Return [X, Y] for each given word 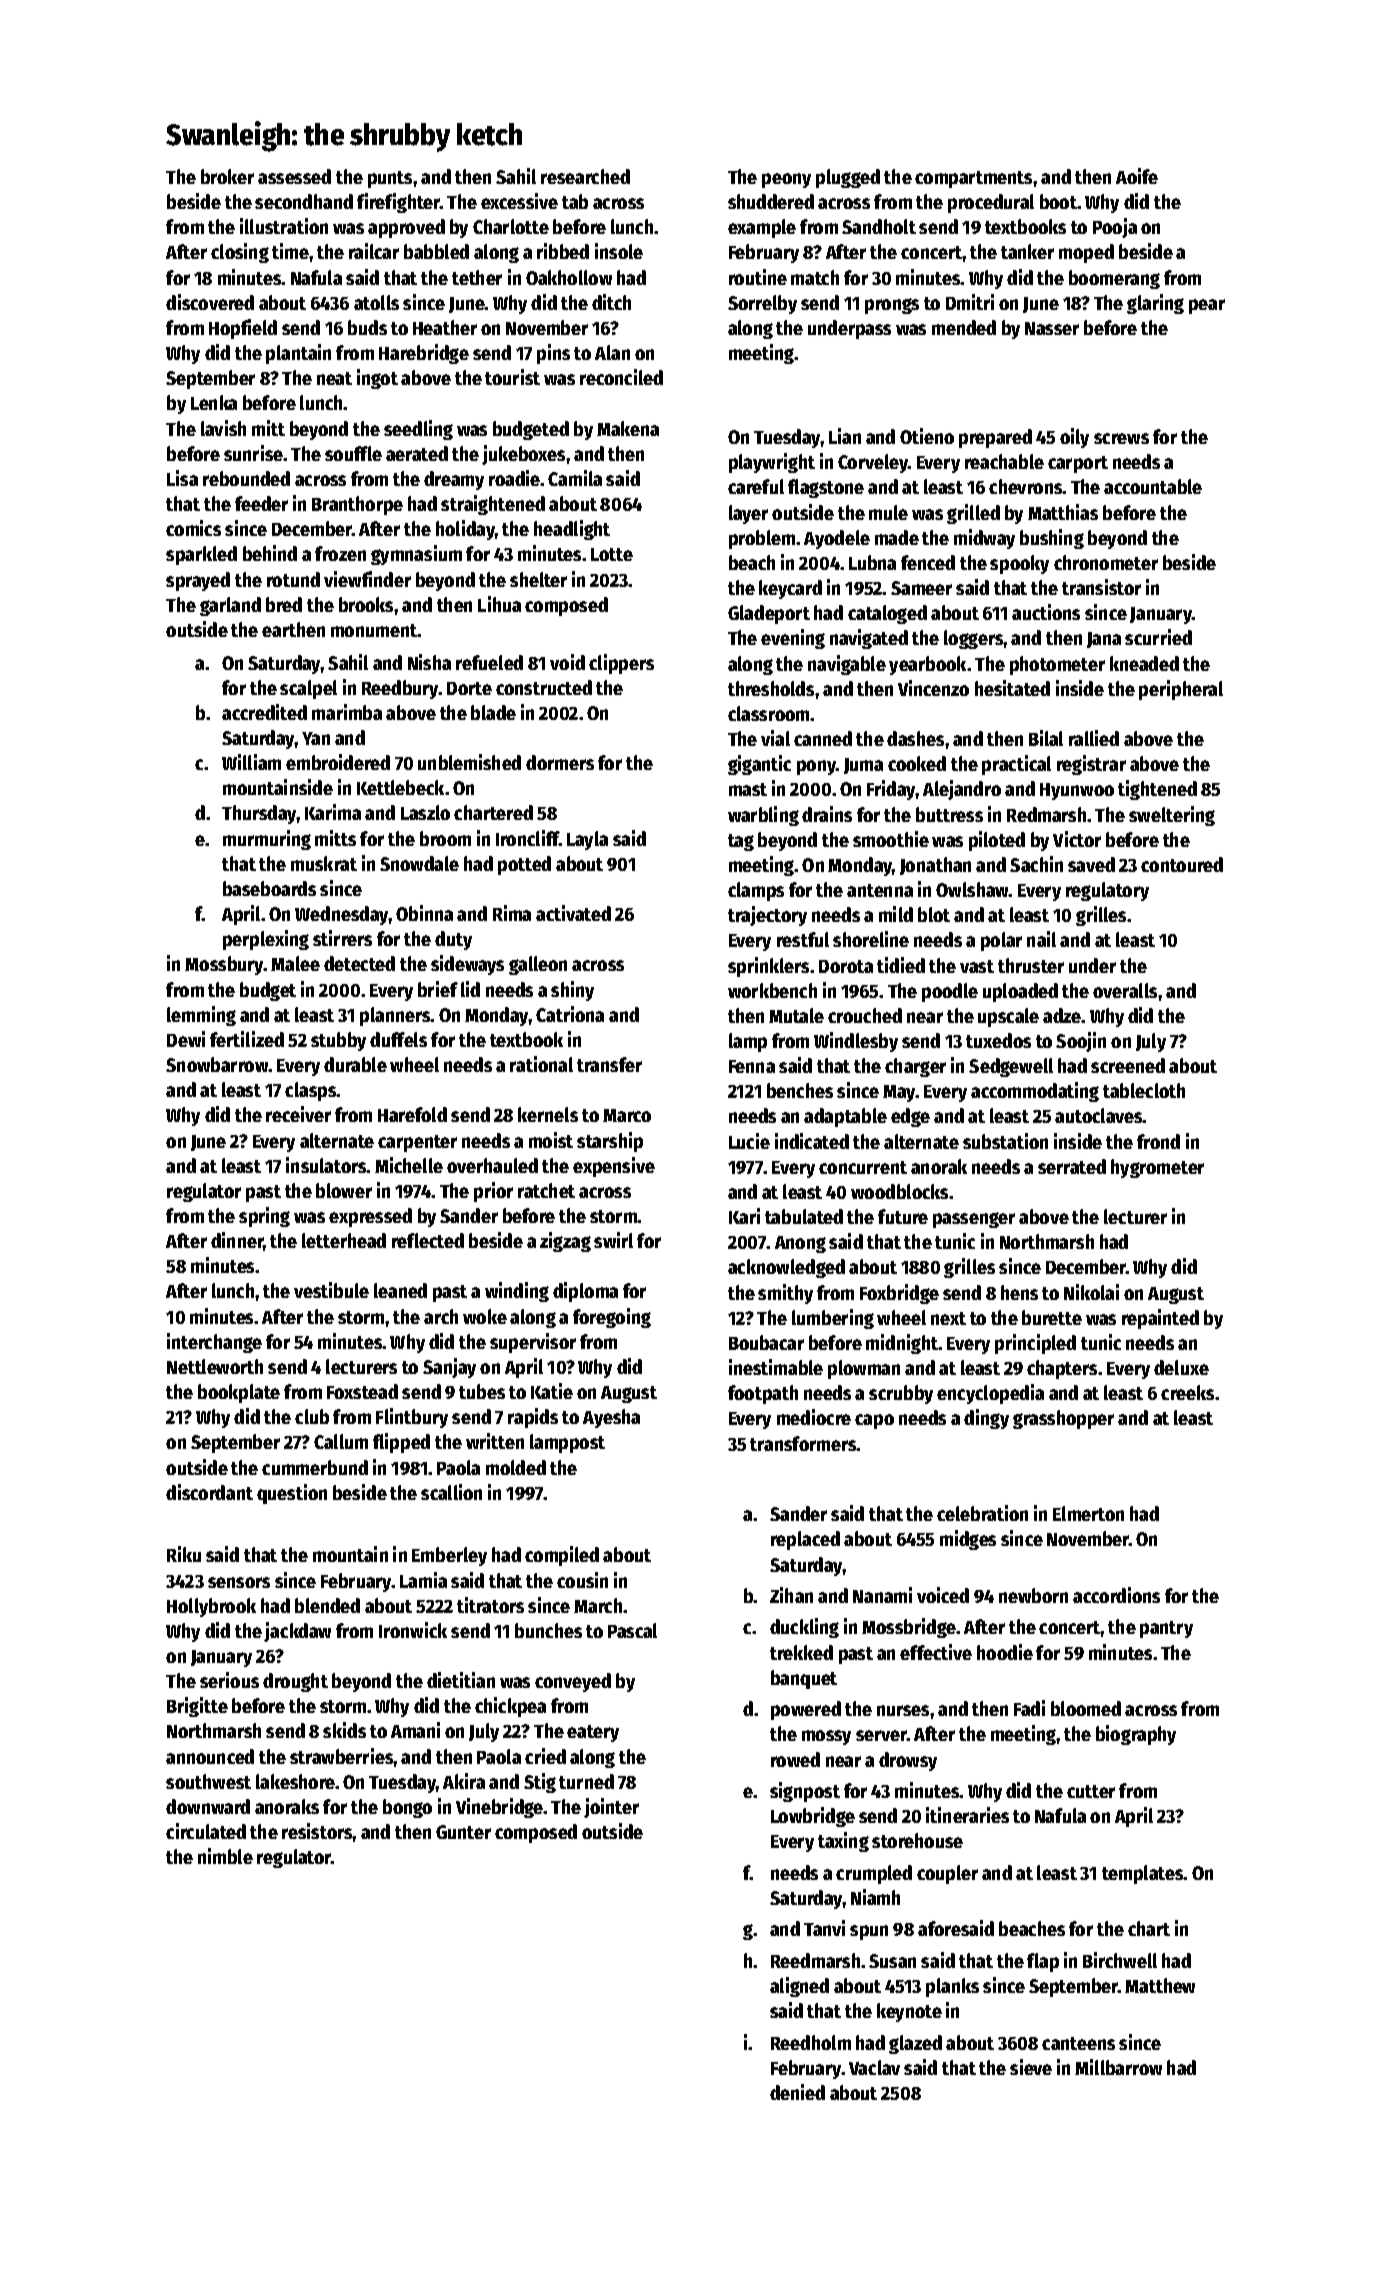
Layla [587, 840]
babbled [436, 251]
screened [1128, 1065]
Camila [575, 478]
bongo [407, 1808]
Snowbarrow [217, 1064]
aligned [799, 1987]
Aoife [1137, 176]
